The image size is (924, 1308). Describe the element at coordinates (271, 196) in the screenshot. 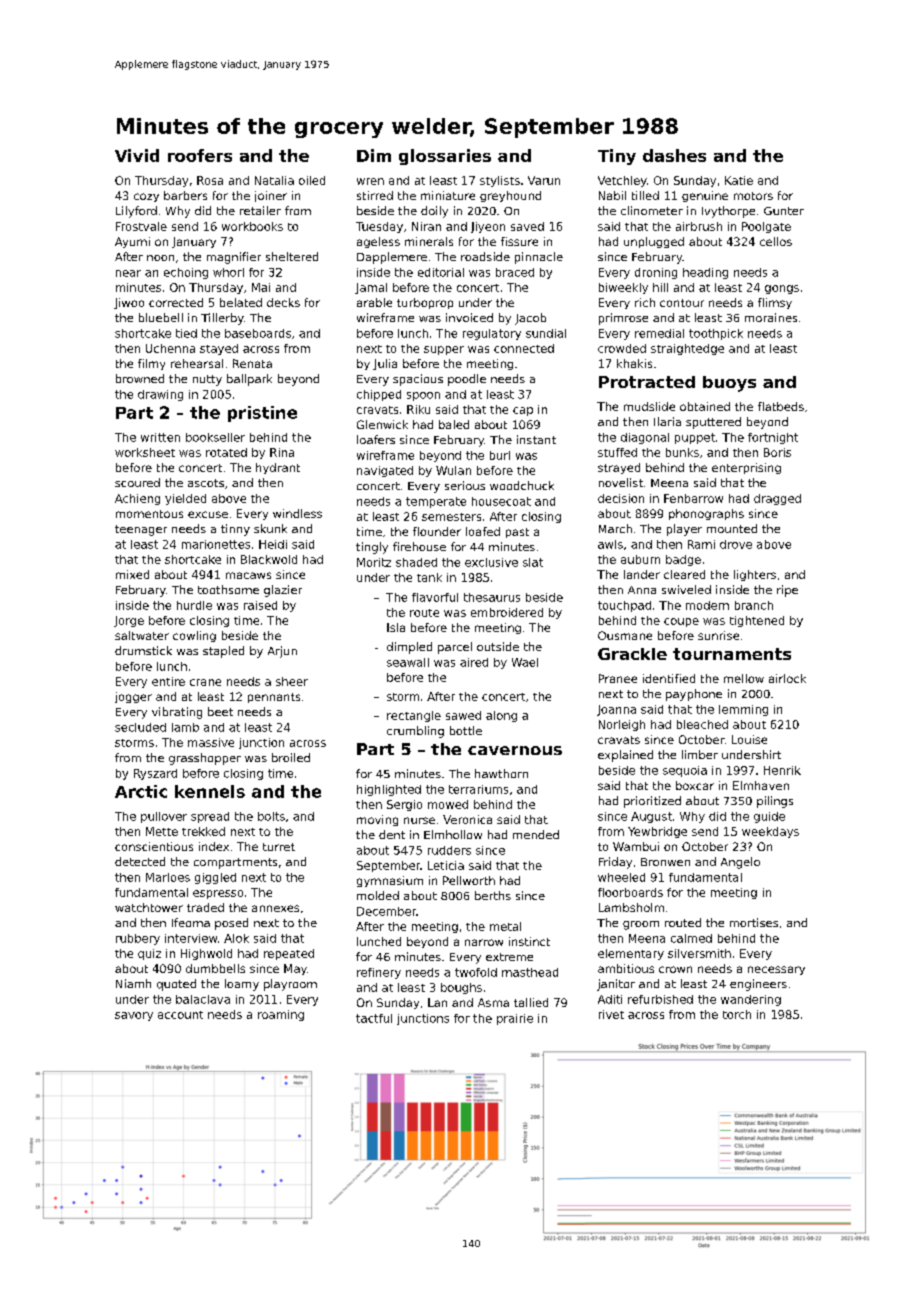

I see `joiner` at that location.
